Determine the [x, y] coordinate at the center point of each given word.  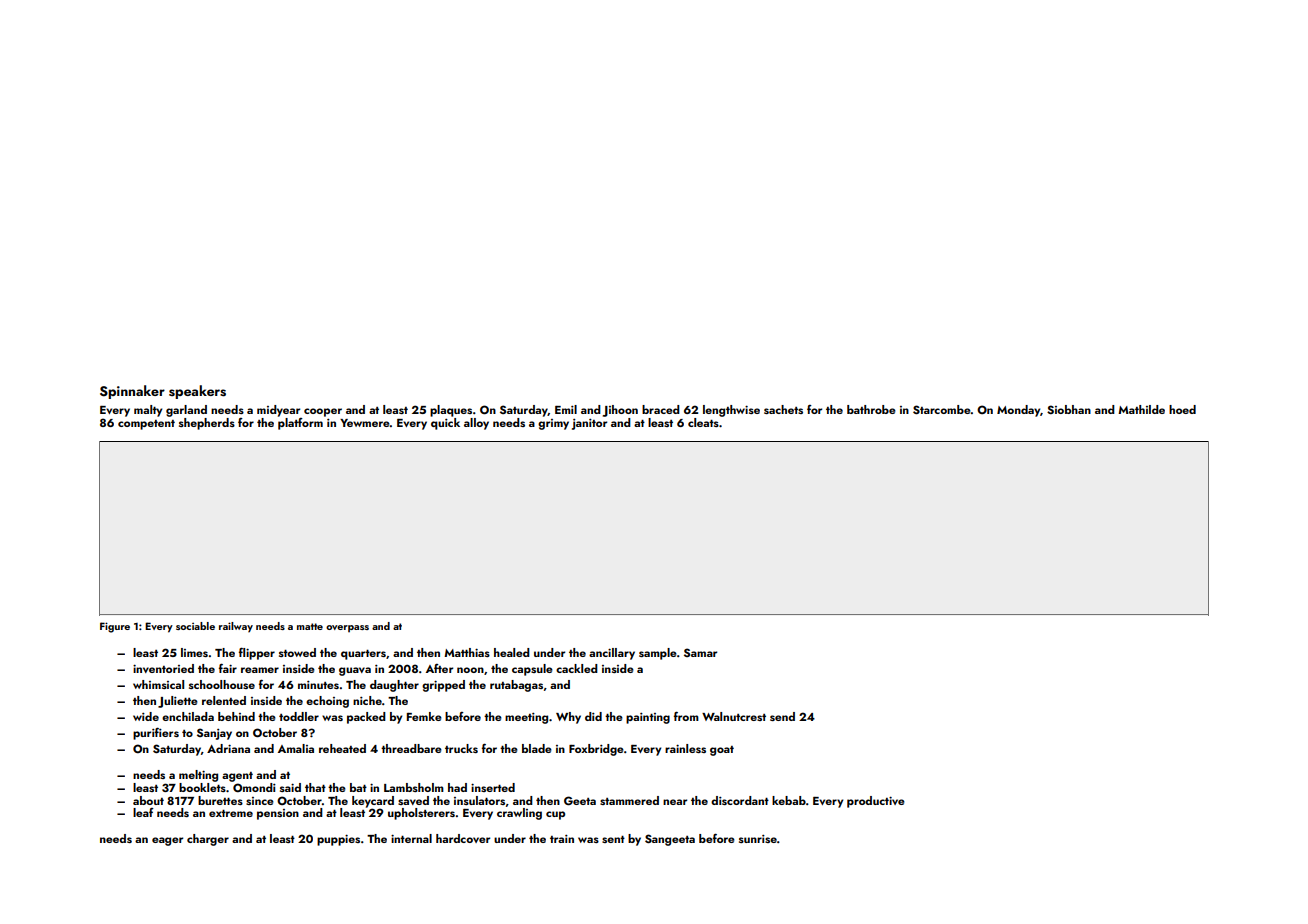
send [782, 716]
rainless [685, 748]
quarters [363, 655]
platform [300, 424]
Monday [1018, 411]
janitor [589, 424]
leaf [143, 812]
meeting [526, 718]
